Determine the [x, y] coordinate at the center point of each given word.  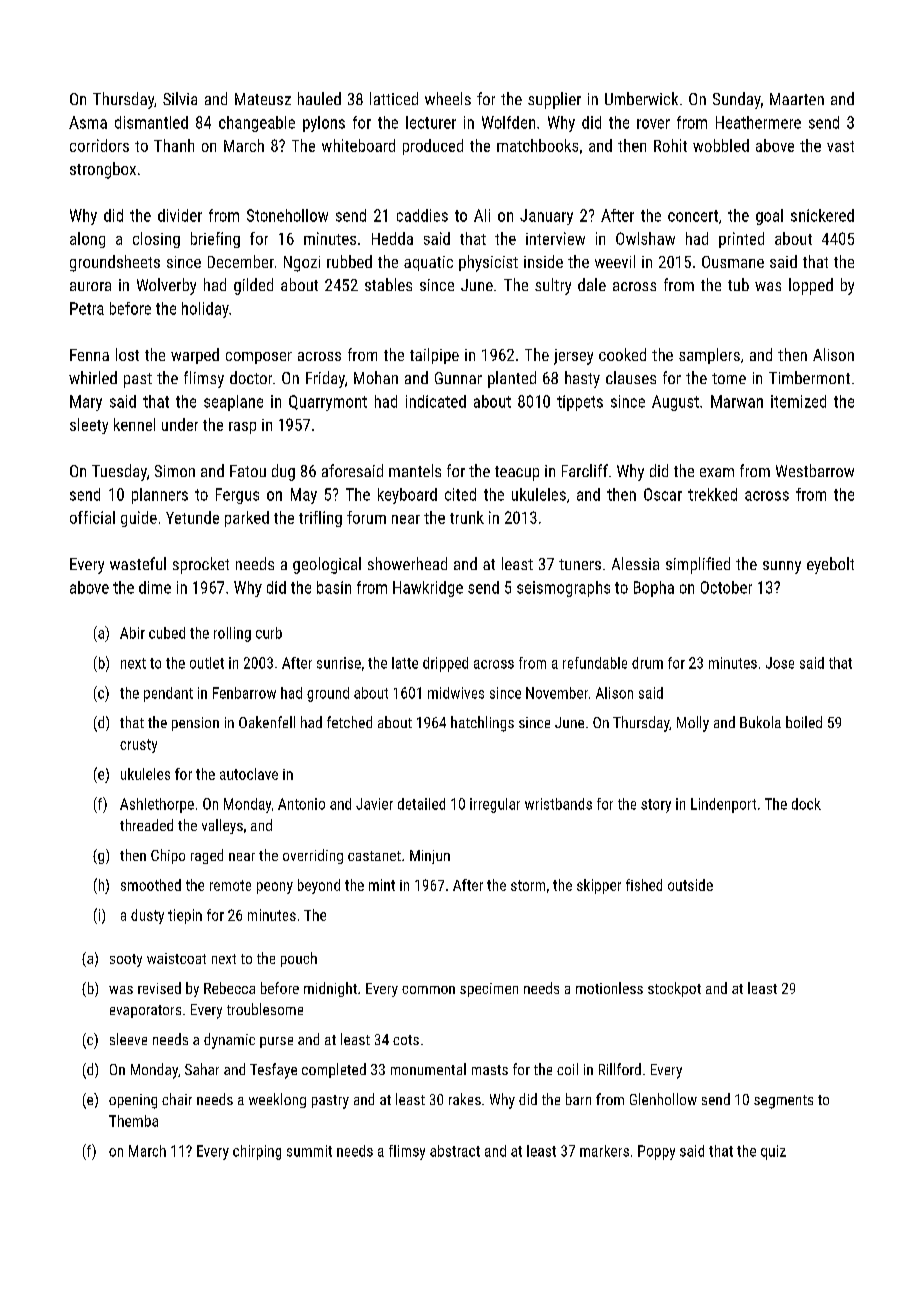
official [92, 517]
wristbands [558, 804]
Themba [133, 1121]
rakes [465, 1099]
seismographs [563, 589]
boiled [804, 722]
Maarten [797, 99]
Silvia [180, 98]
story [656, 806]
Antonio [301, 804]
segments [783, 1102]
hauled [319, 98]
